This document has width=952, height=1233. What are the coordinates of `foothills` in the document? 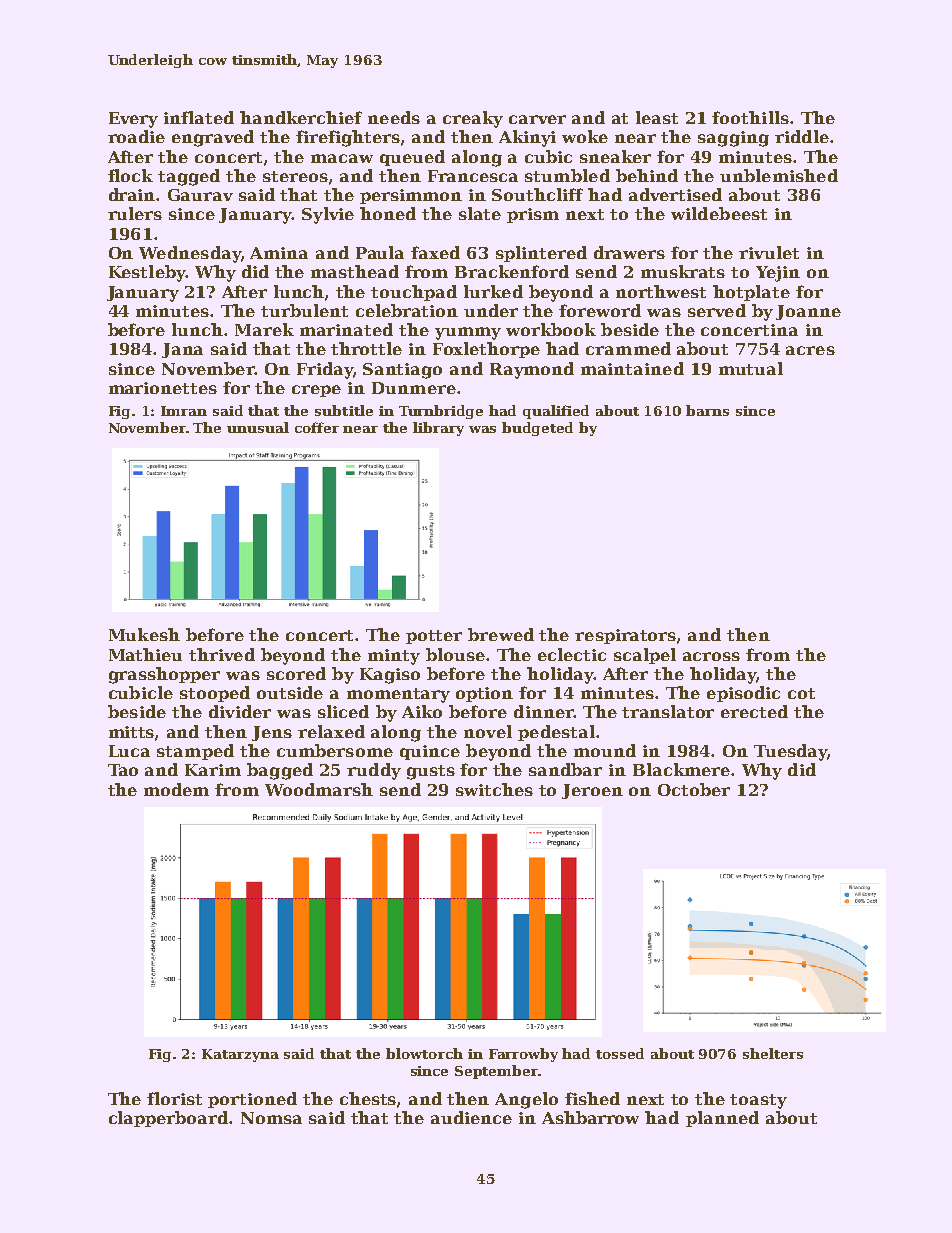 It's located at (750, 117).
